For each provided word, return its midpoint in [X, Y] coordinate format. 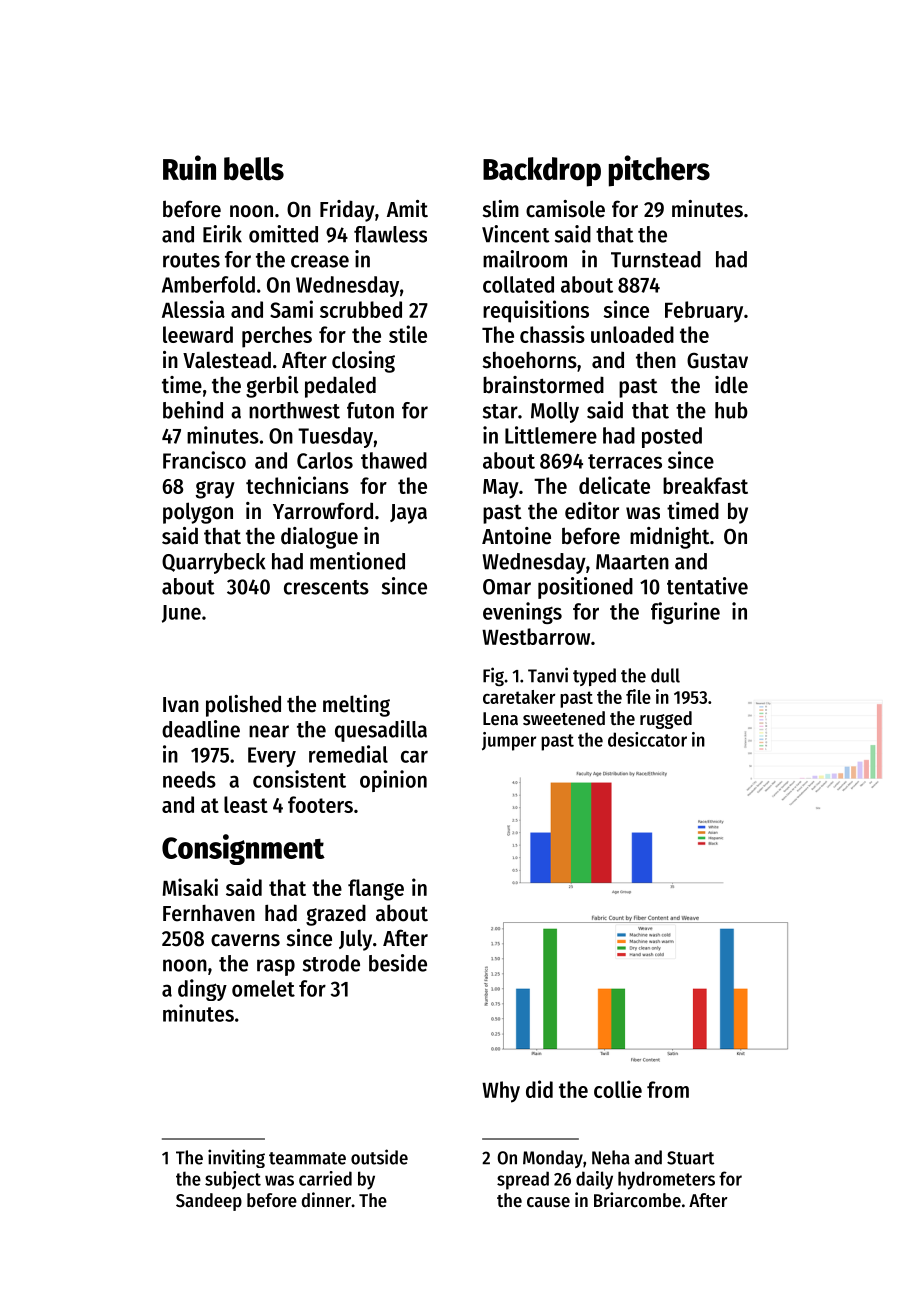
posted [672, 437]
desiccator [647, 739]
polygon [198, 513]
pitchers [659, 171]
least [246, 804]
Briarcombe [637, 1199]
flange [376, 890]
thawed [394, 460]
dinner [326, 1200]
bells [254, 169]
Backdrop [542, 172]
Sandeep [209, 1202]
